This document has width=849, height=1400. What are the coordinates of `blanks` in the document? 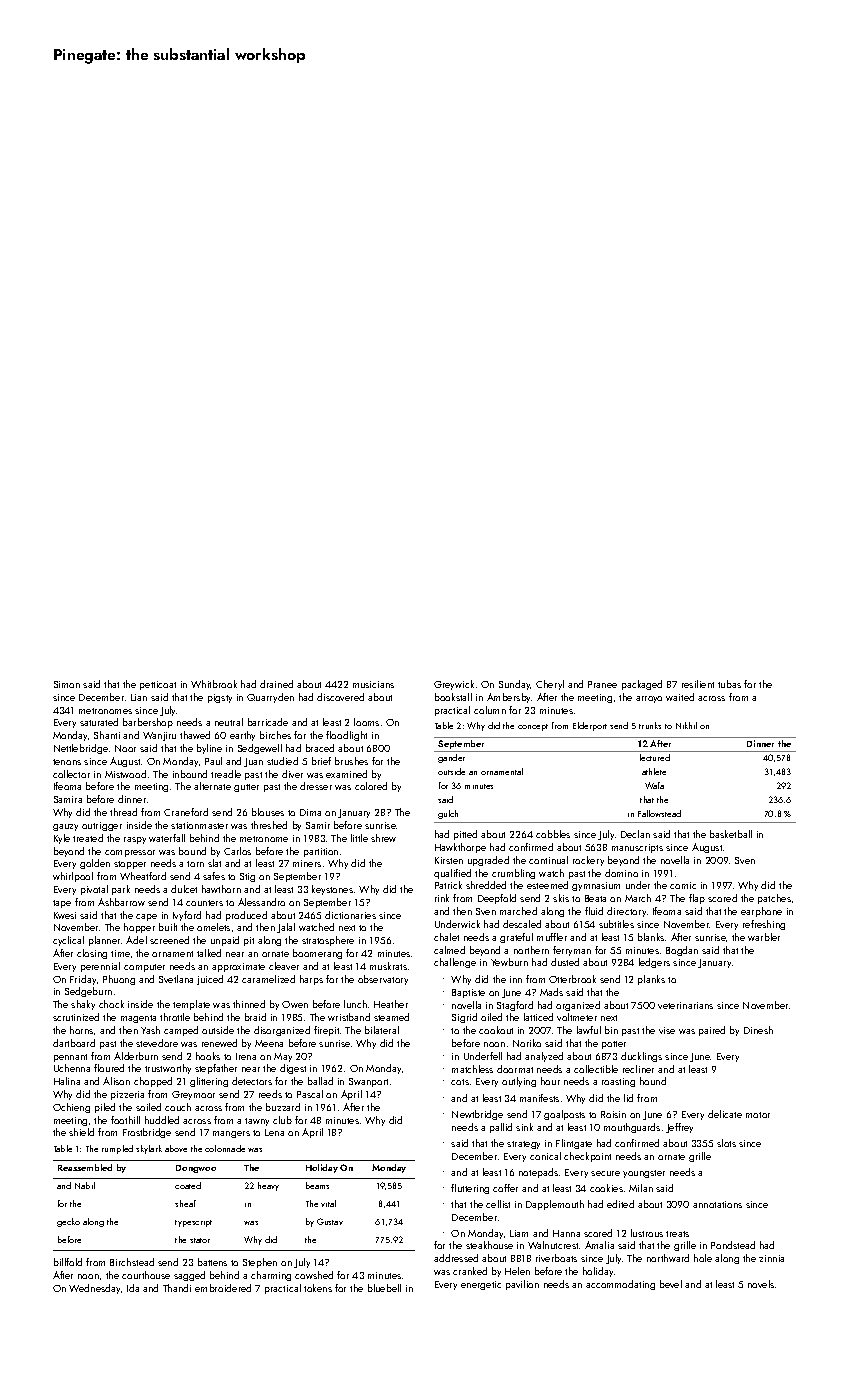 It's located at (651, 937).
